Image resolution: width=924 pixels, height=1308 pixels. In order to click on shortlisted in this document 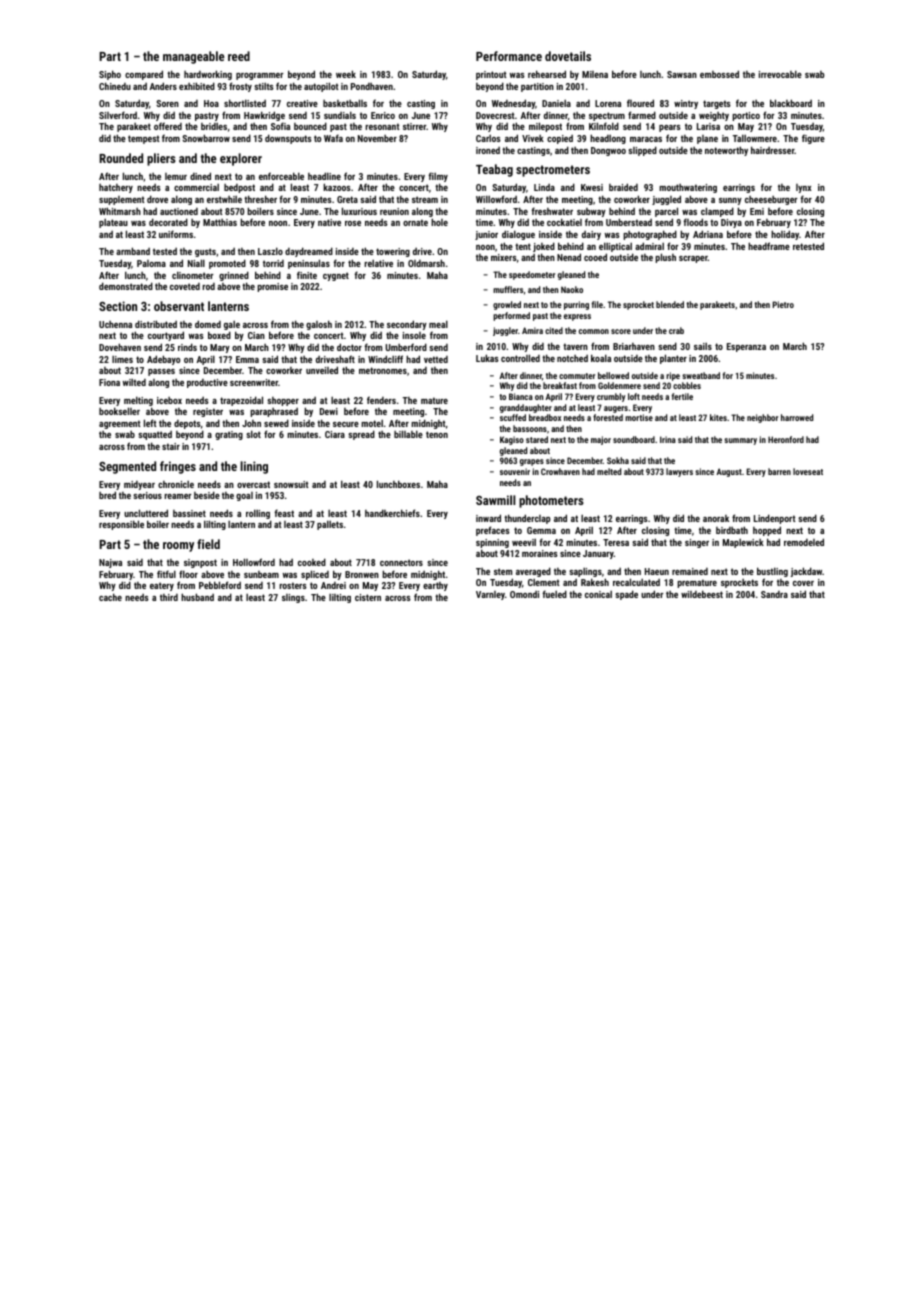, I will do `click(245, 103)`.
